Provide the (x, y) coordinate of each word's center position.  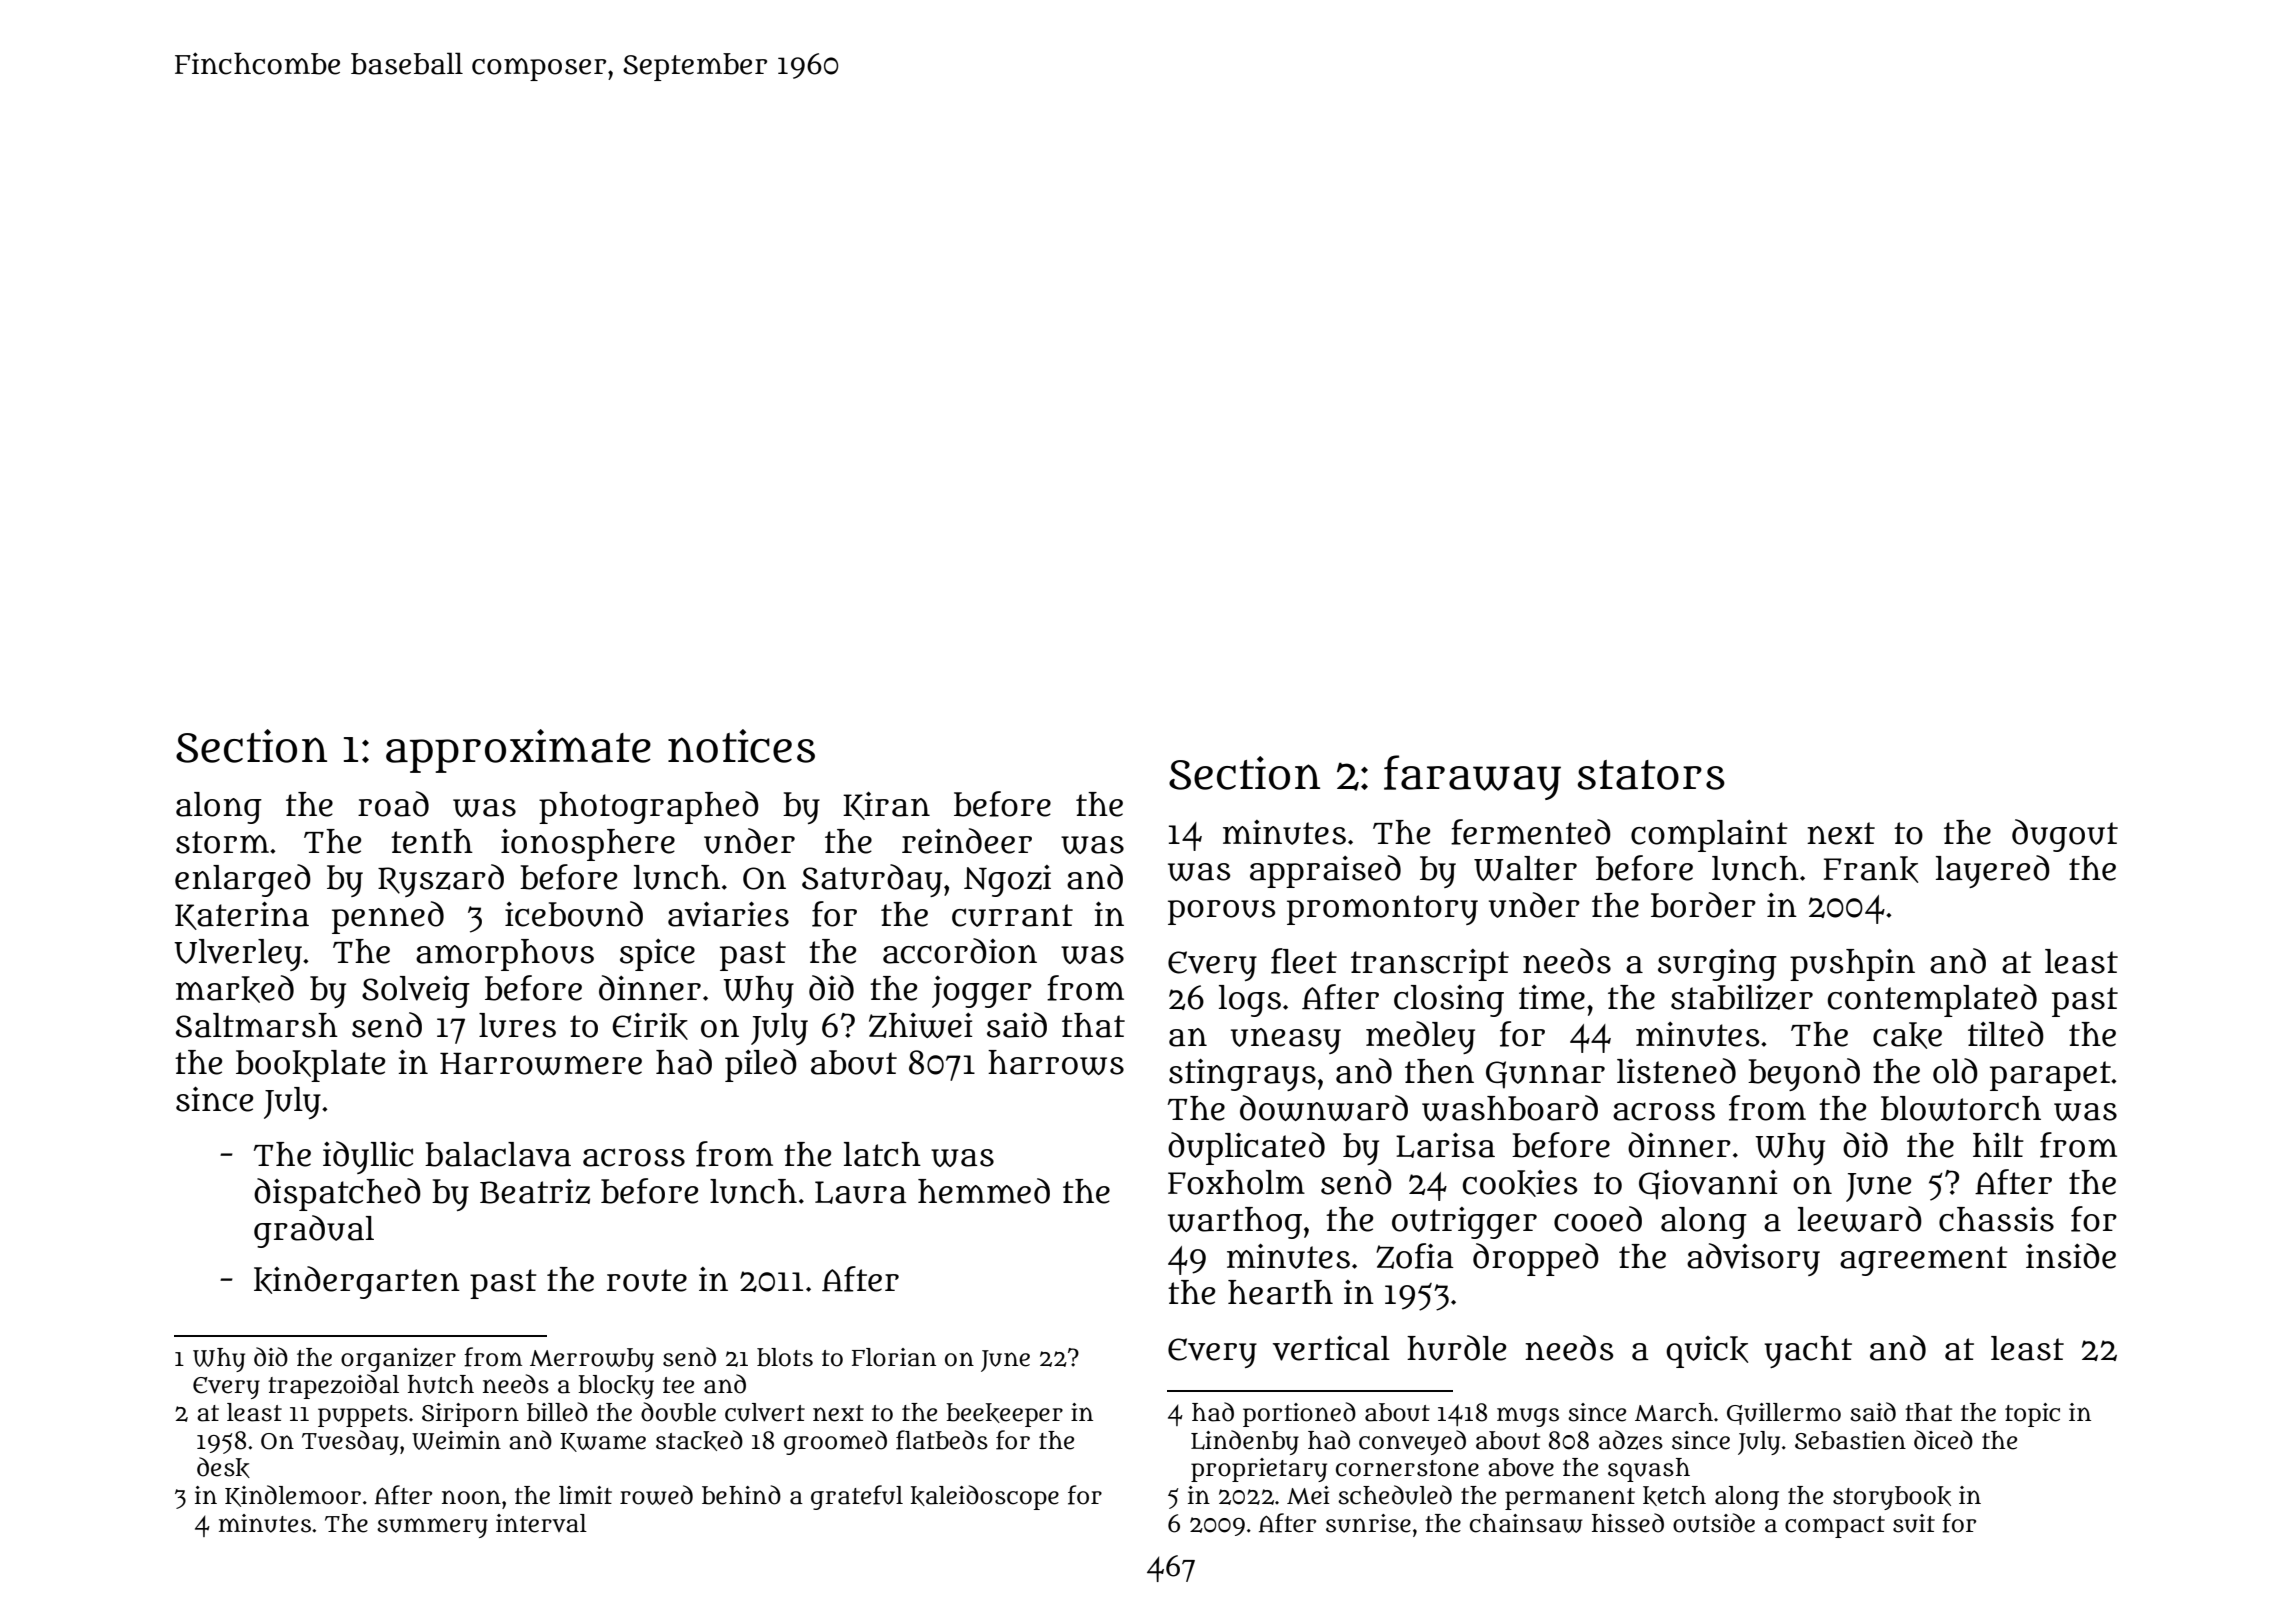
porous (1221, 912)
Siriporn (470, 1415)
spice (657, 955)
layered (1993, 871)
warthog (1235, 1223)
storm (222, 842)
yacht (1808, 1352)
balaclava (498, 1154)
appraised (1325, 871)
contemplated (1932, 1000)
